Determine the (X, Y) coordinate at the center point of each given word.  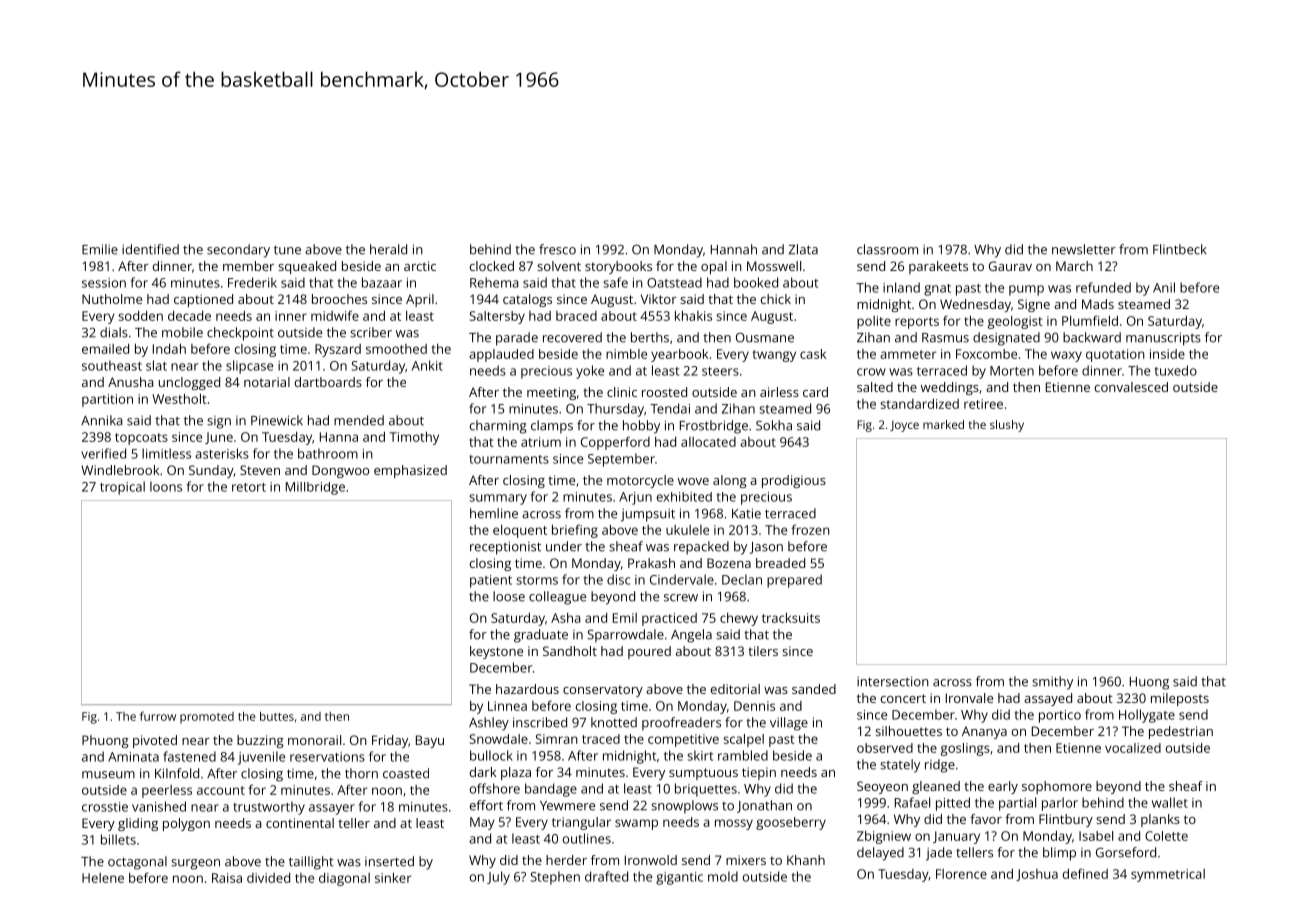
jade (939, 854)
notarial (267, 382)
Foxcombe (986, 354)
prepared (794, 581)
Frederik (252, 282)
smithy (1052, 683)
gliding (138, 824)
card (815, 392)
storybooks (618, 267)
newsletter (1084, 249)
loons (166, 486)
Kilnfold (177, 773)
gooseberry (791, 823)
